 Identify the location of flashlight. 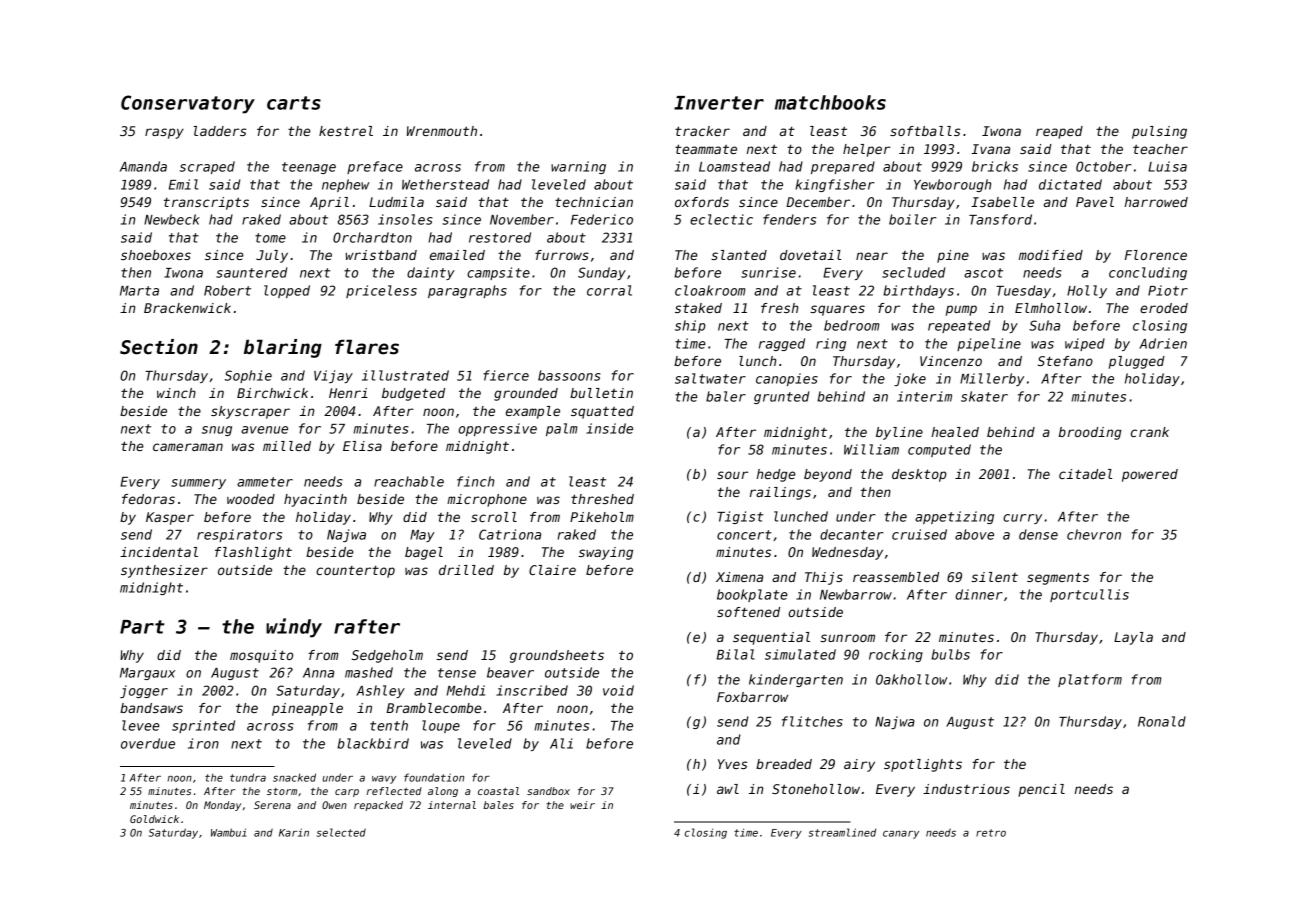
(253, 553).
